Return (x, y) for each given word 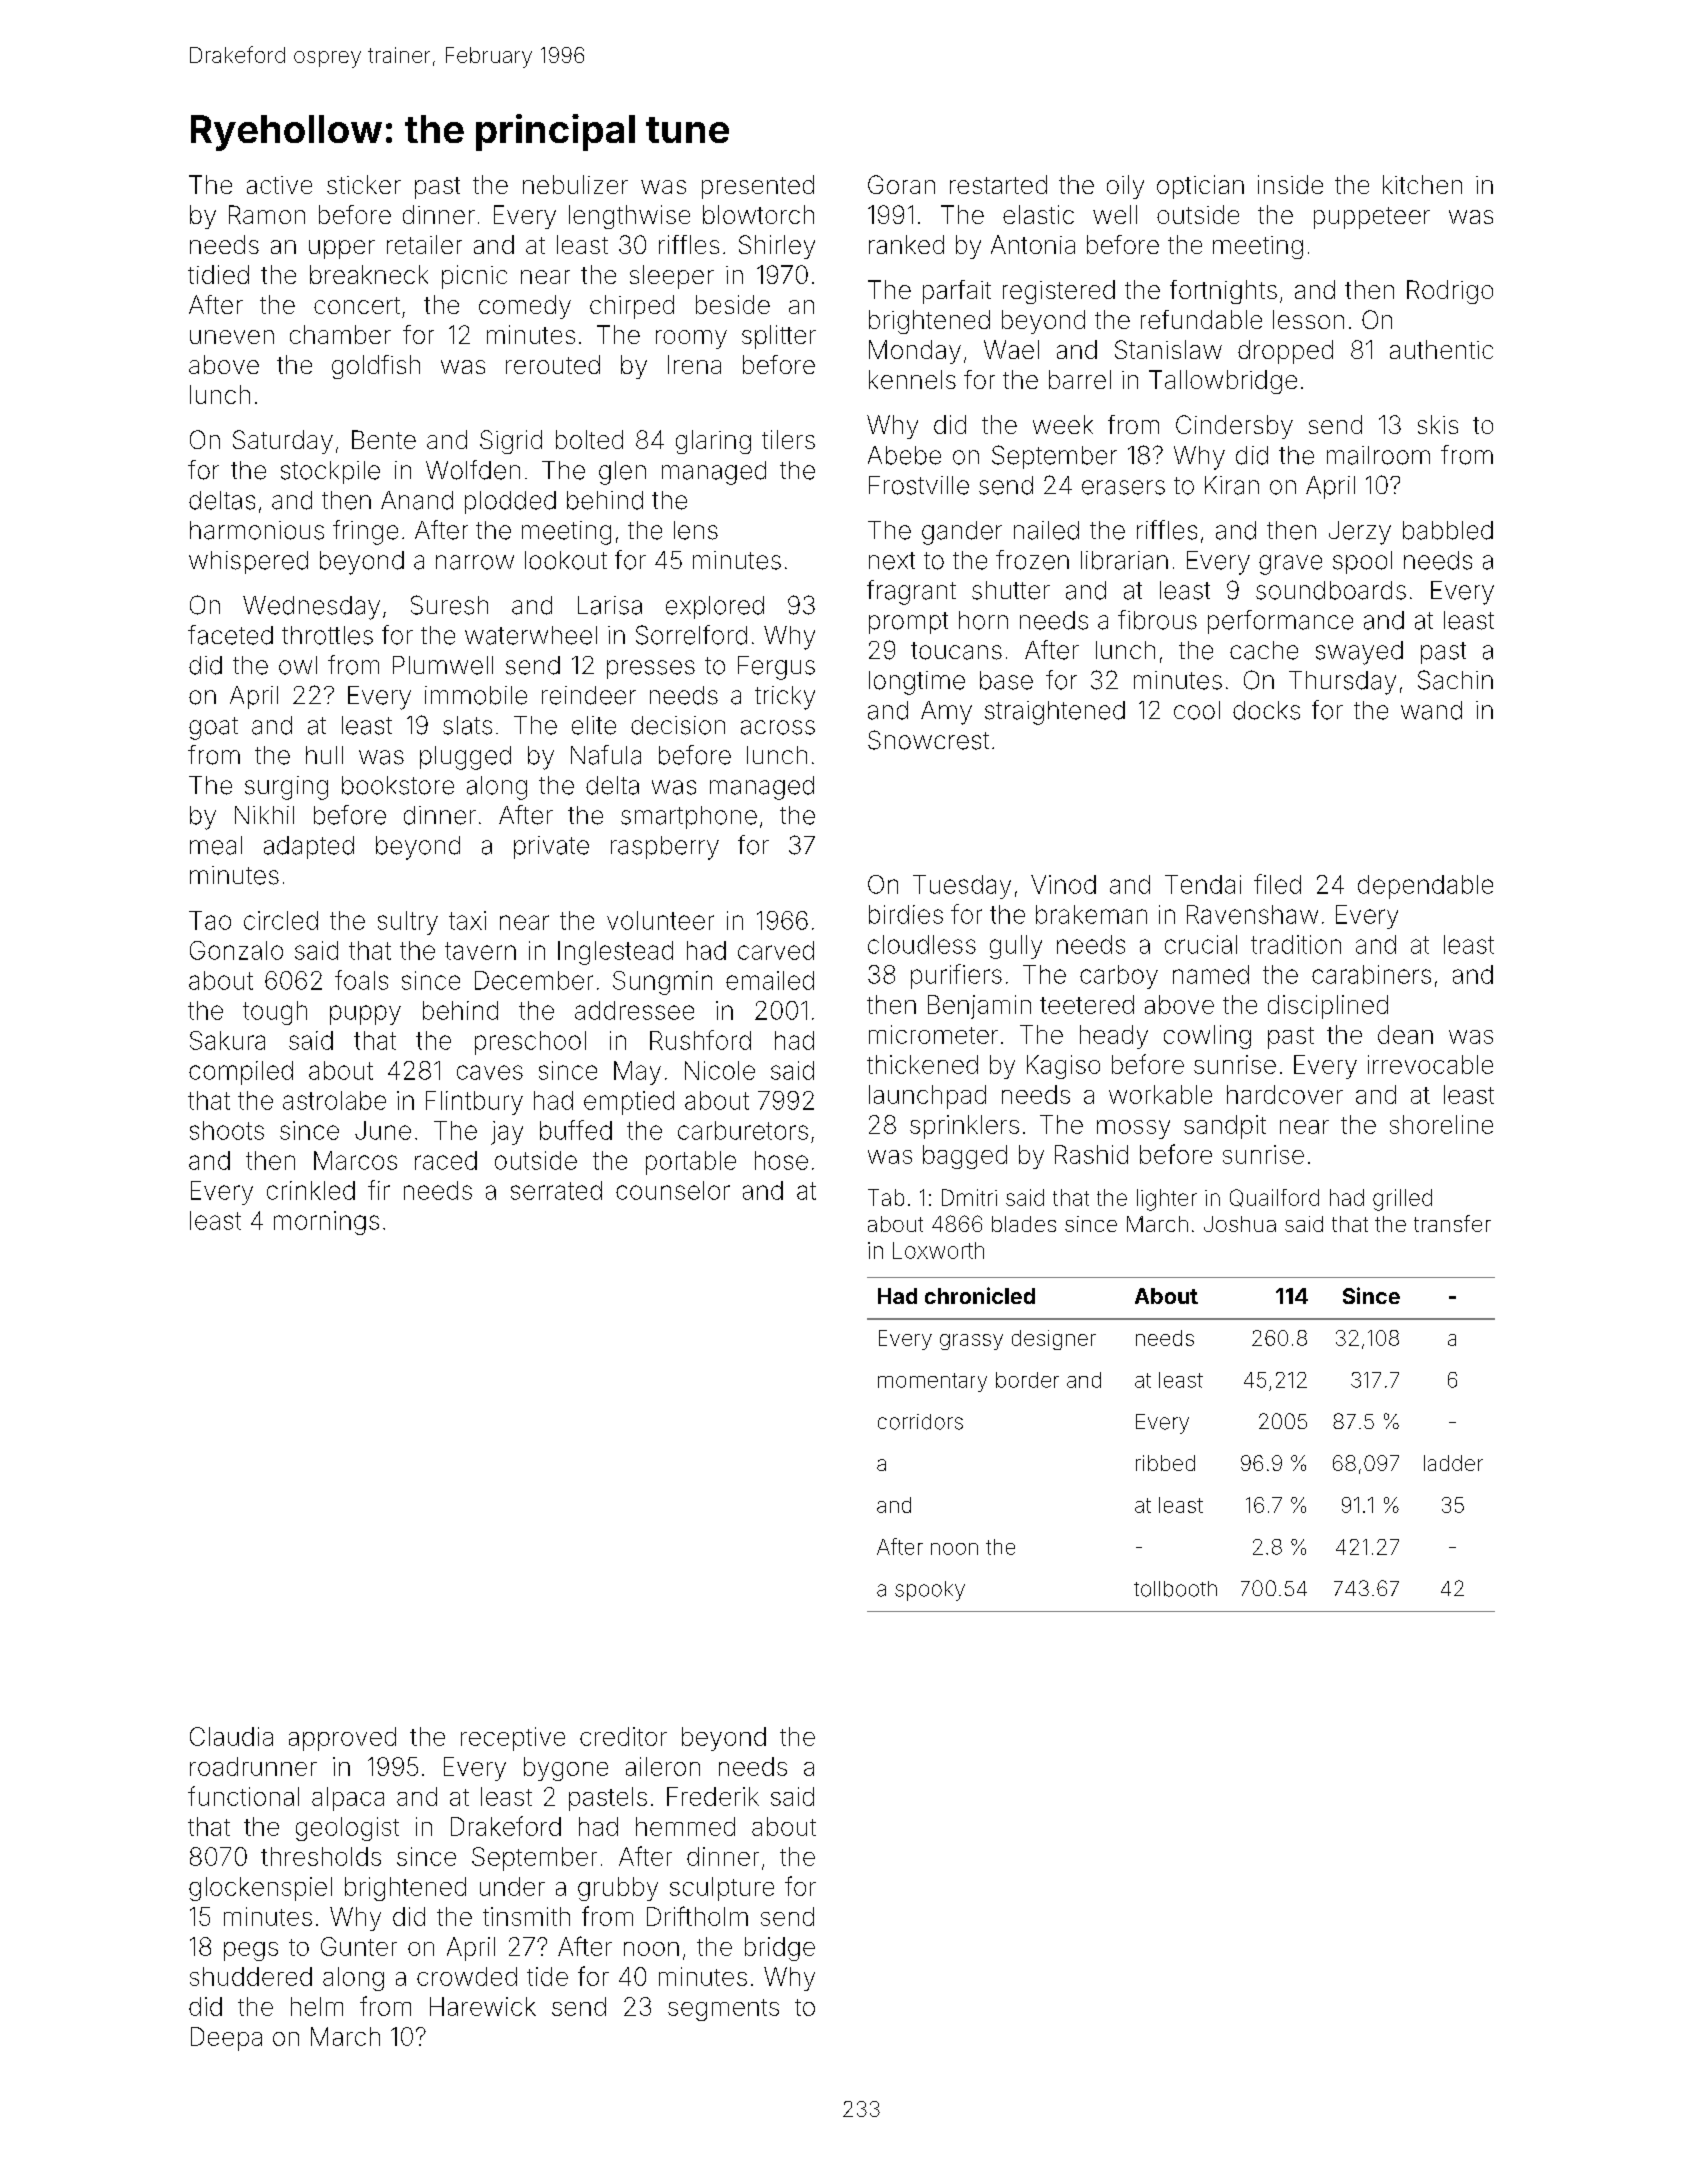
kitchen (1422, 184)
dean (1405, 1034)
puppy (365, 1015)
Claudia (231, 1736)
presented (758, 187)
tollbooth (1175, 1589)
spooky (930, 1591)
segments (723, 2010)
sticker (364, 184)
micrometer (933, 1034)
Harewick (483, 2006)
